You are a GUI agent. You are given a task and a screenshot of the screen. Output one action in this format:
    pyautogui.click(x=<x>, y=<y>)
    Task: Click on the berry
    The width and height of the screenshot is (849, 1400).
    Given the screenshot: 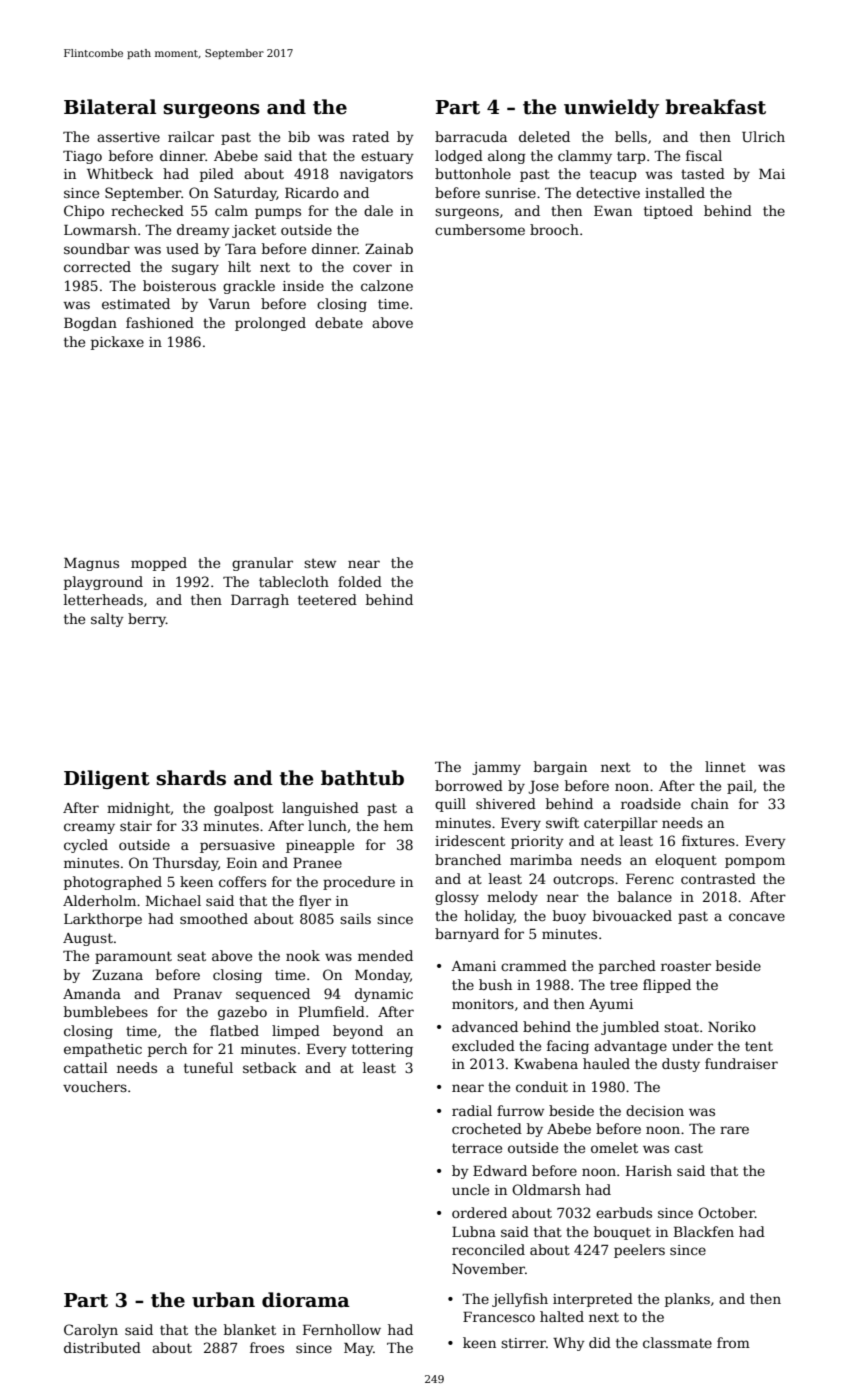 What is the action you would take?
    pyautogui.click(x=147, y=620)
